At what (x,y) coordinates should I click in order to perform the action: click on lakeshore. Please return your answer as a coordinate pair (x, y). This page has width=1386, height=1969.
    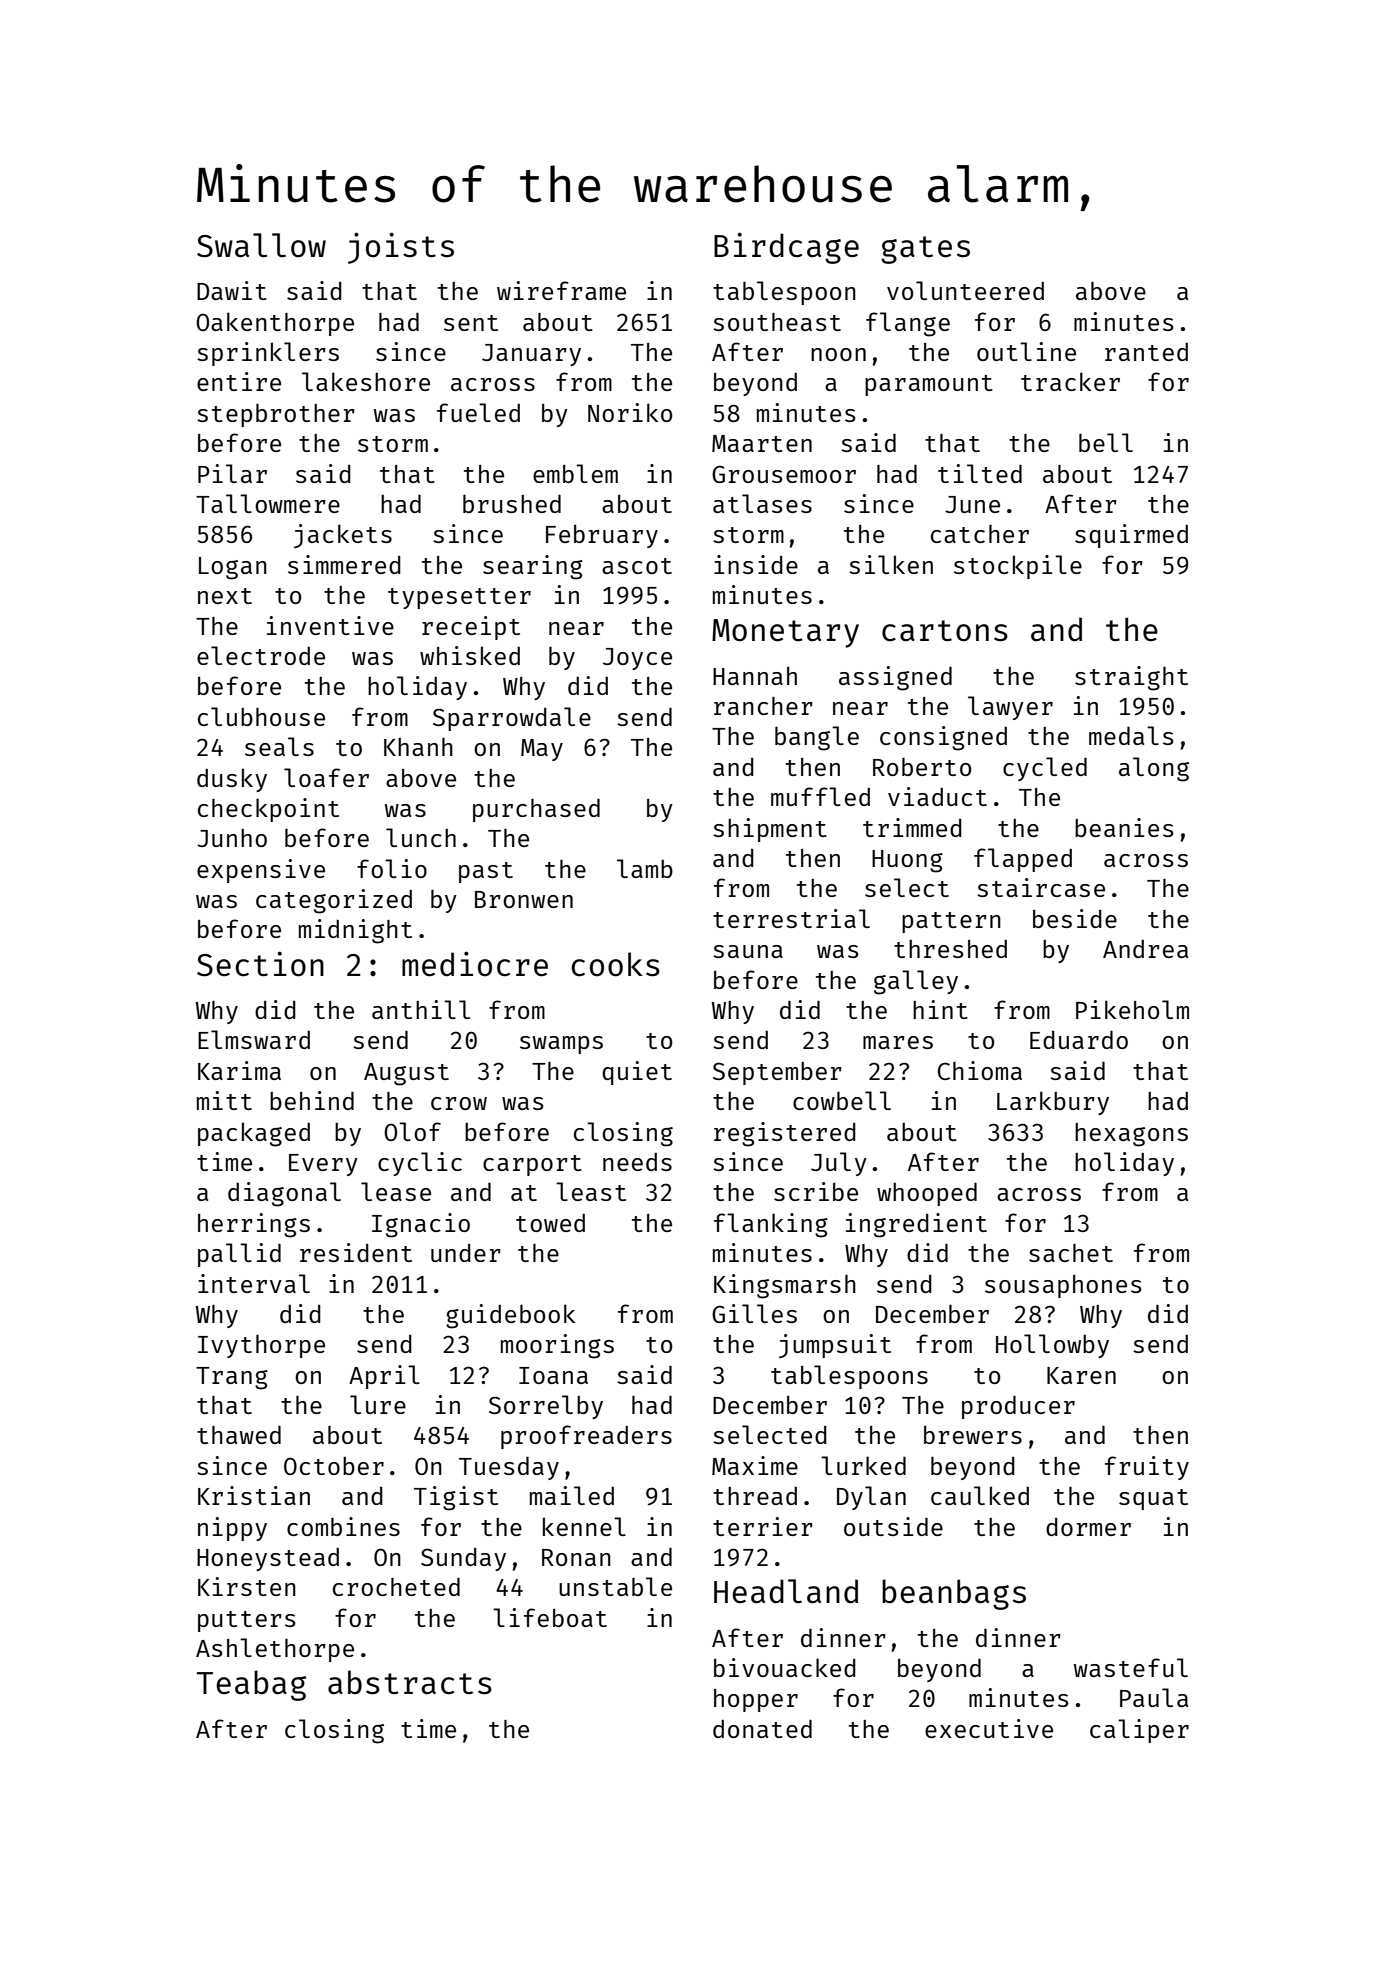
    Looking at the image, I should click on (366, 381).
